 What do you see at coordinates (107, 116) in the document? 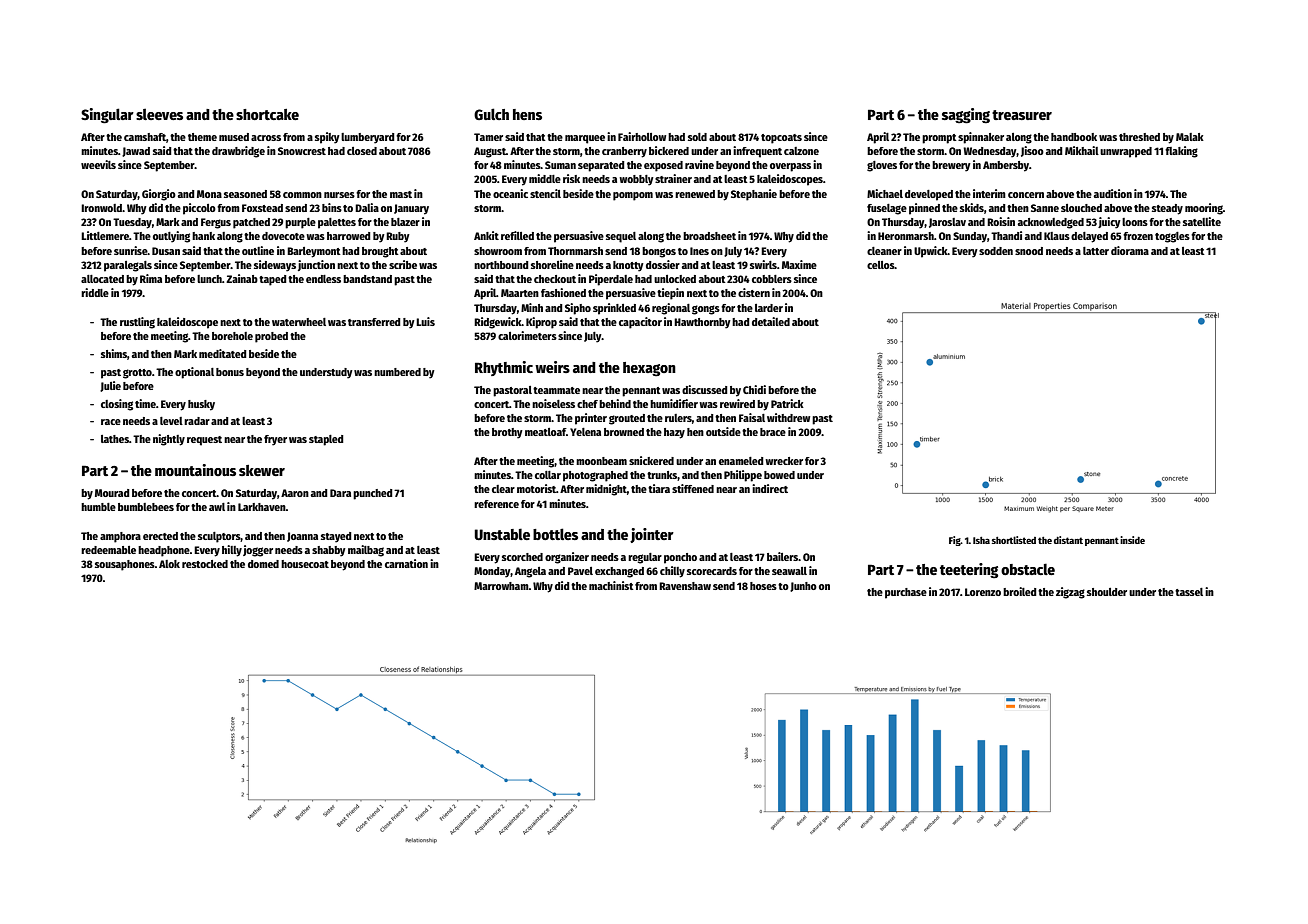
I see `Singular` at bounding box center [107, 116].
